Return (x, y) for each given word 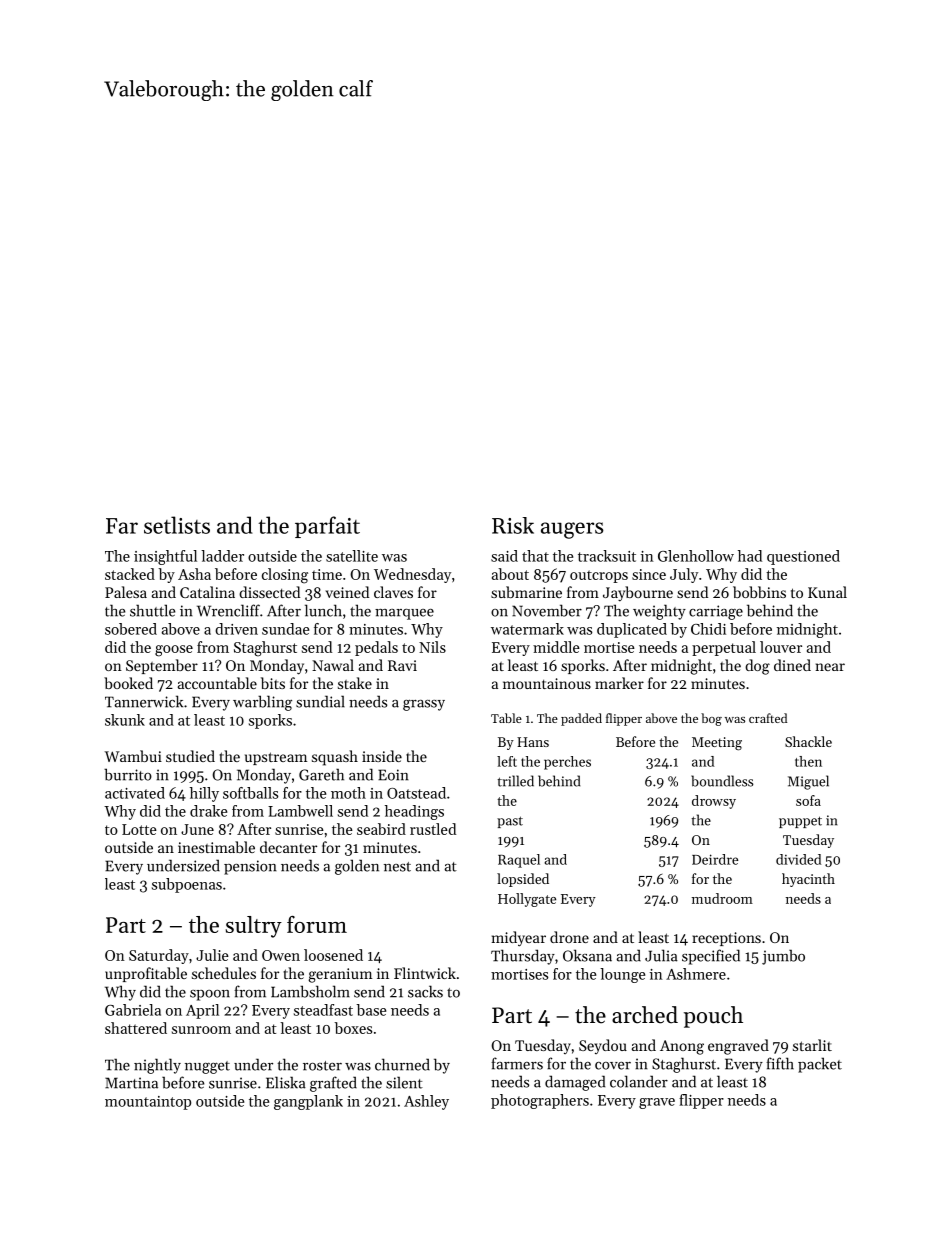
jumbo (783, 957)
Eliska (286, 1082)
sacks (425, 991)
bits (273, 683)
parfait (327, 527)
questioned (803, 557)
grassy (424, 705)
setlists (177, 525)
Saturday (159, 956)
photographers (540, 1101)
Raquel (519, 861)
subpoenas (187, 885)
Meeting (717, 744)
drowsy (714, 802)
